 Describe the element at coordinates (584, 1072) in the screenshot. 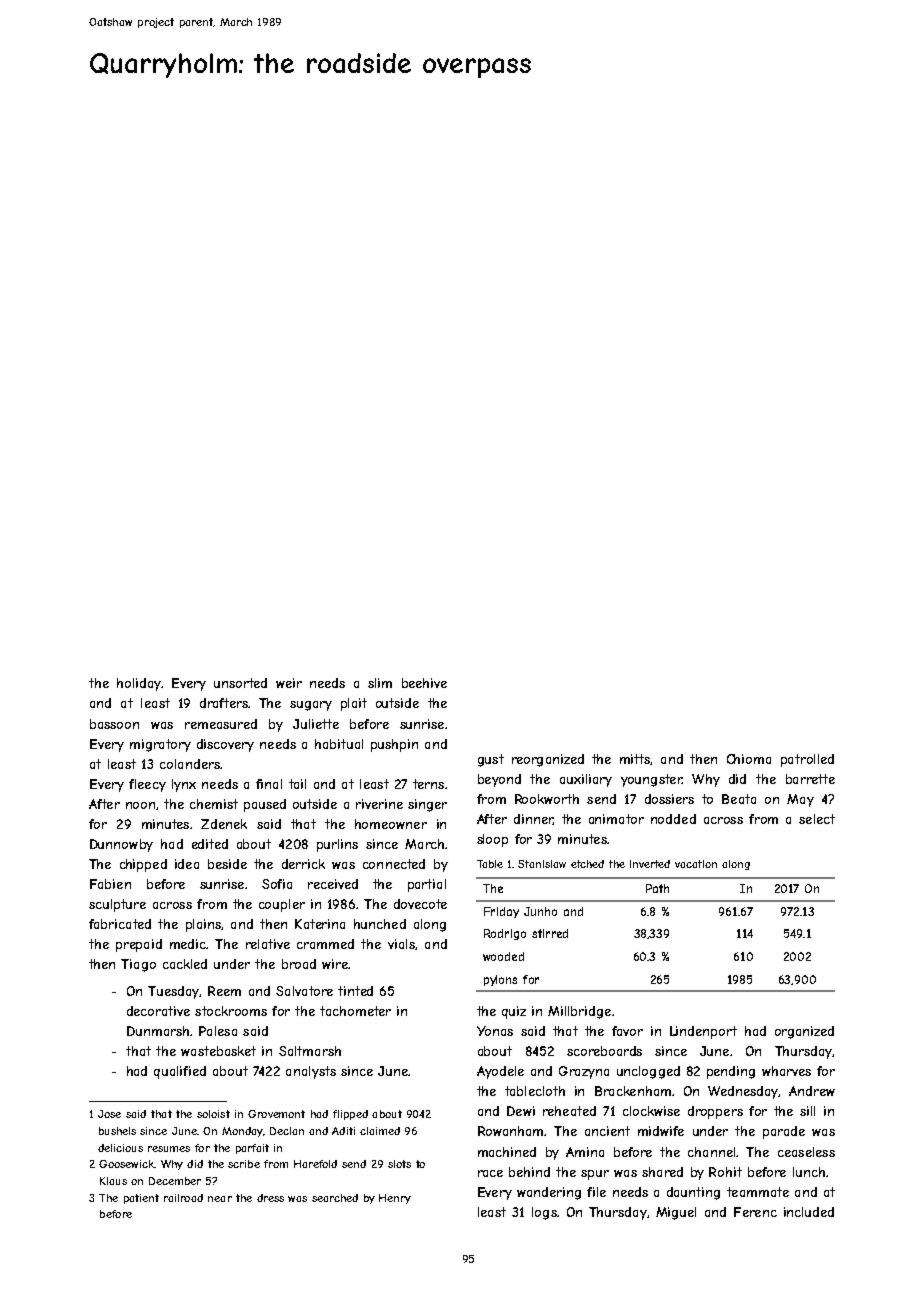

I see `Grazyna` at that location.
